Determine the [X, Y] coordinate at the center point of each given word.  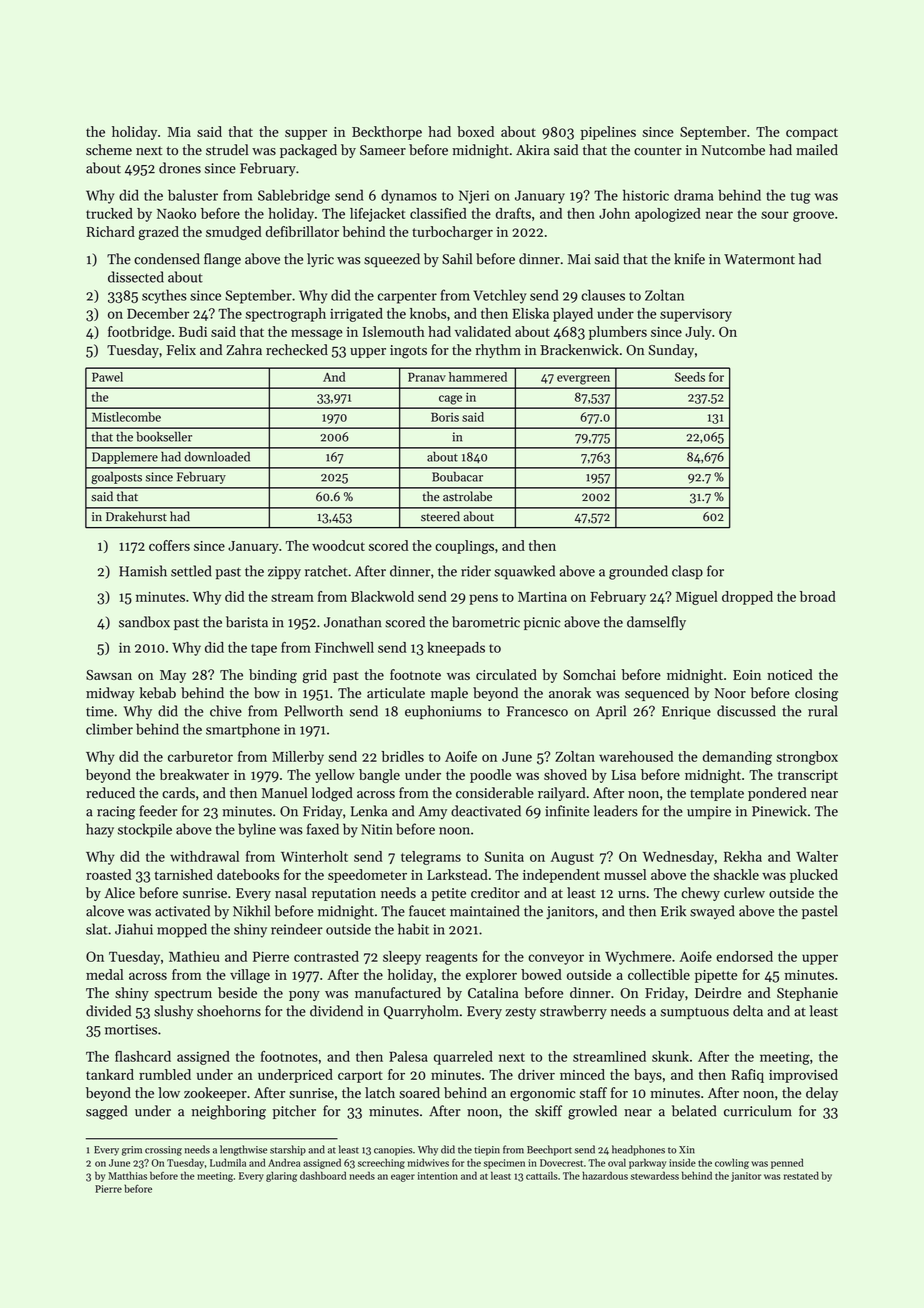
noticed [790, 674]
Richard [110, 231]
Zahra [244, 349]
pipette [716, 976]
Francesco [537, 711]
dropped [747, 598]
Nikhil [251, 910]
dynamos [409, 196]
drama [693, 195]
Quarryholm [421, 1012]
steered [440, 516]
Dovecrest [561, 1163]
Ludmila [228, 1162]
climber [109, 729]
